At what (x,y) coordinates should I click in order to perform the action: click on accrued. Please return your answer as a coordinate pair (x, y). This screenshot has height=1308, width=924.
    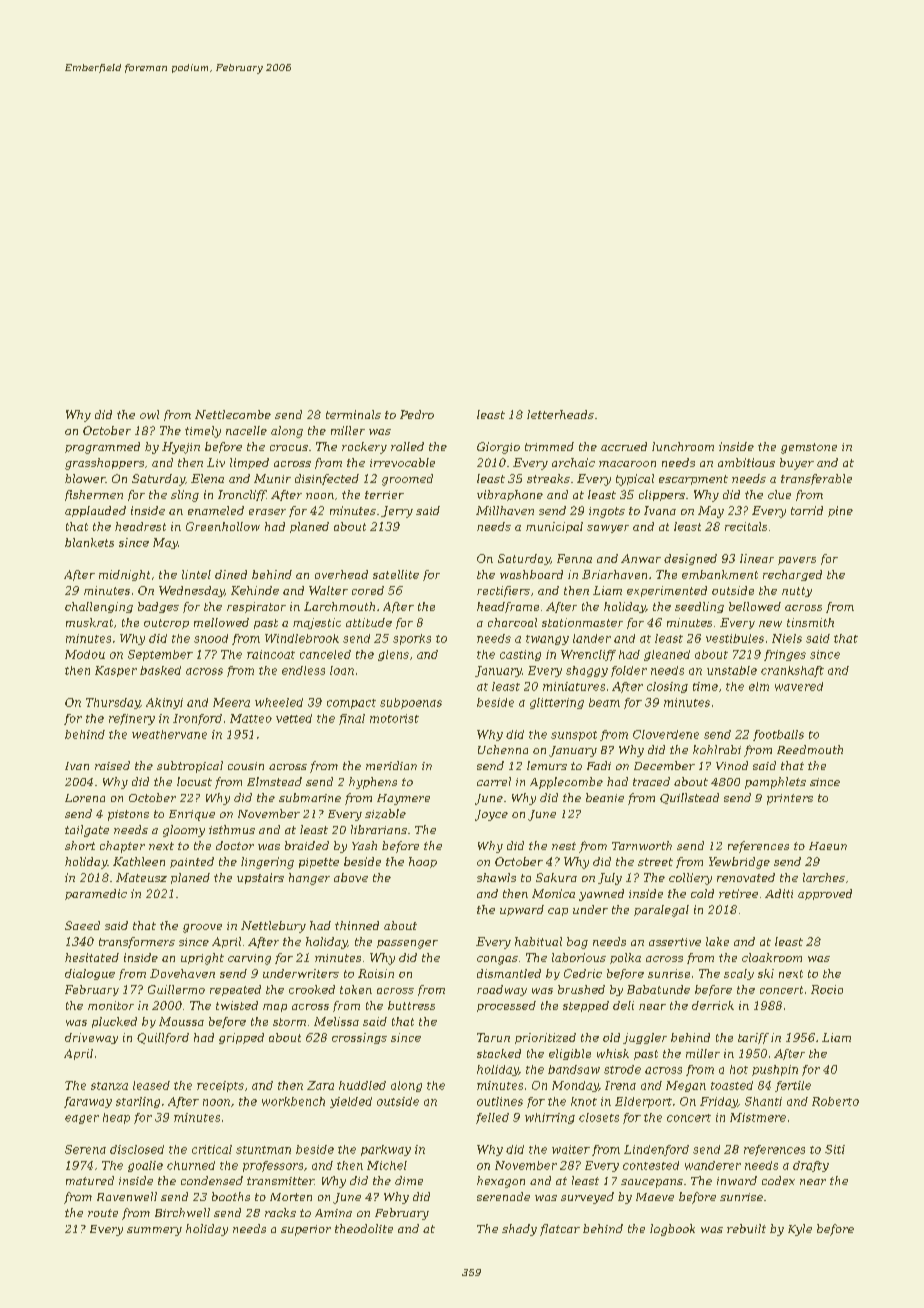
    Looking at the image, I should click on (624, 446).
